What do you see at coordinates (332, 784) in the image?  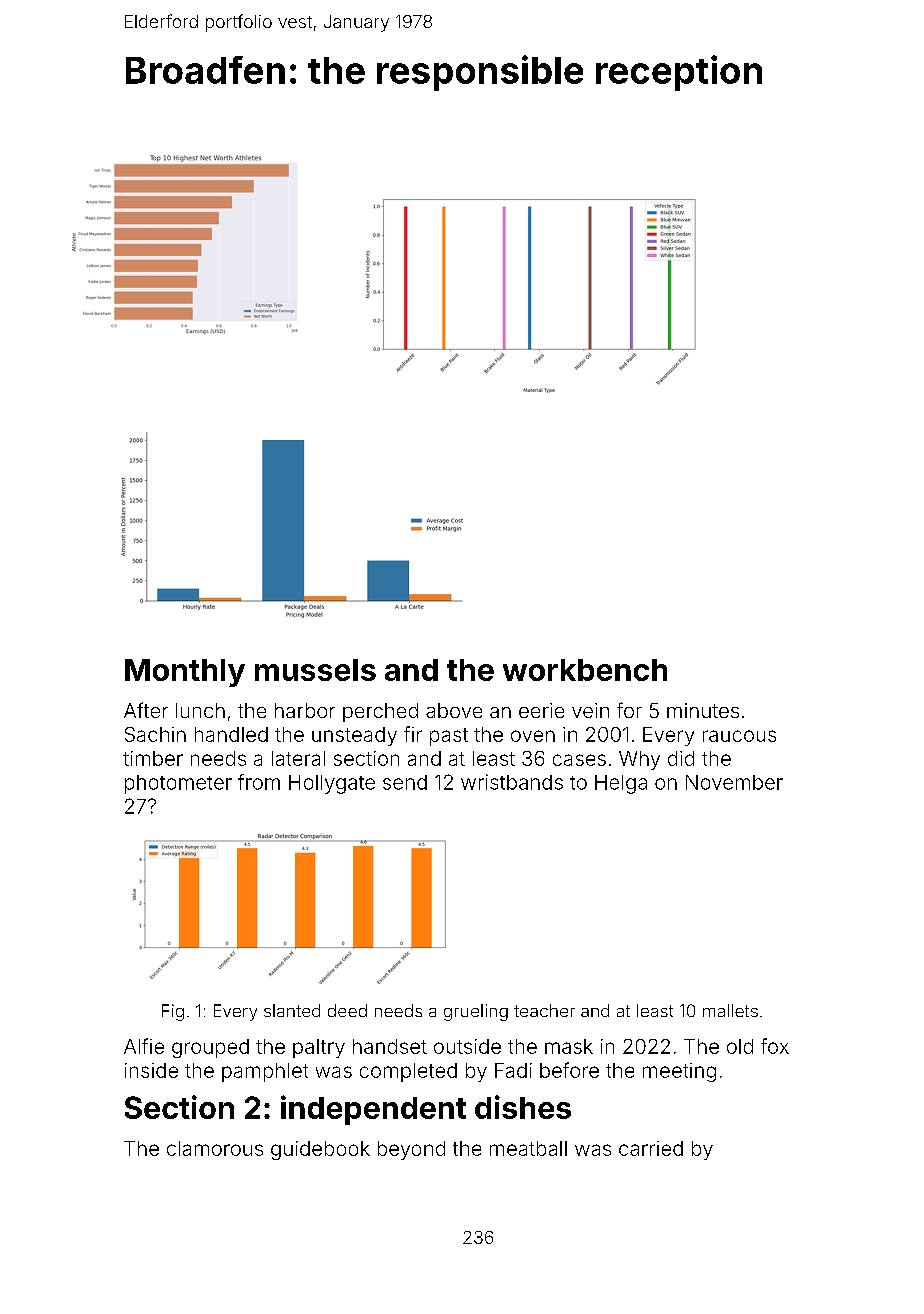 I see `Hollygate` at bounding box center [332, 784].
